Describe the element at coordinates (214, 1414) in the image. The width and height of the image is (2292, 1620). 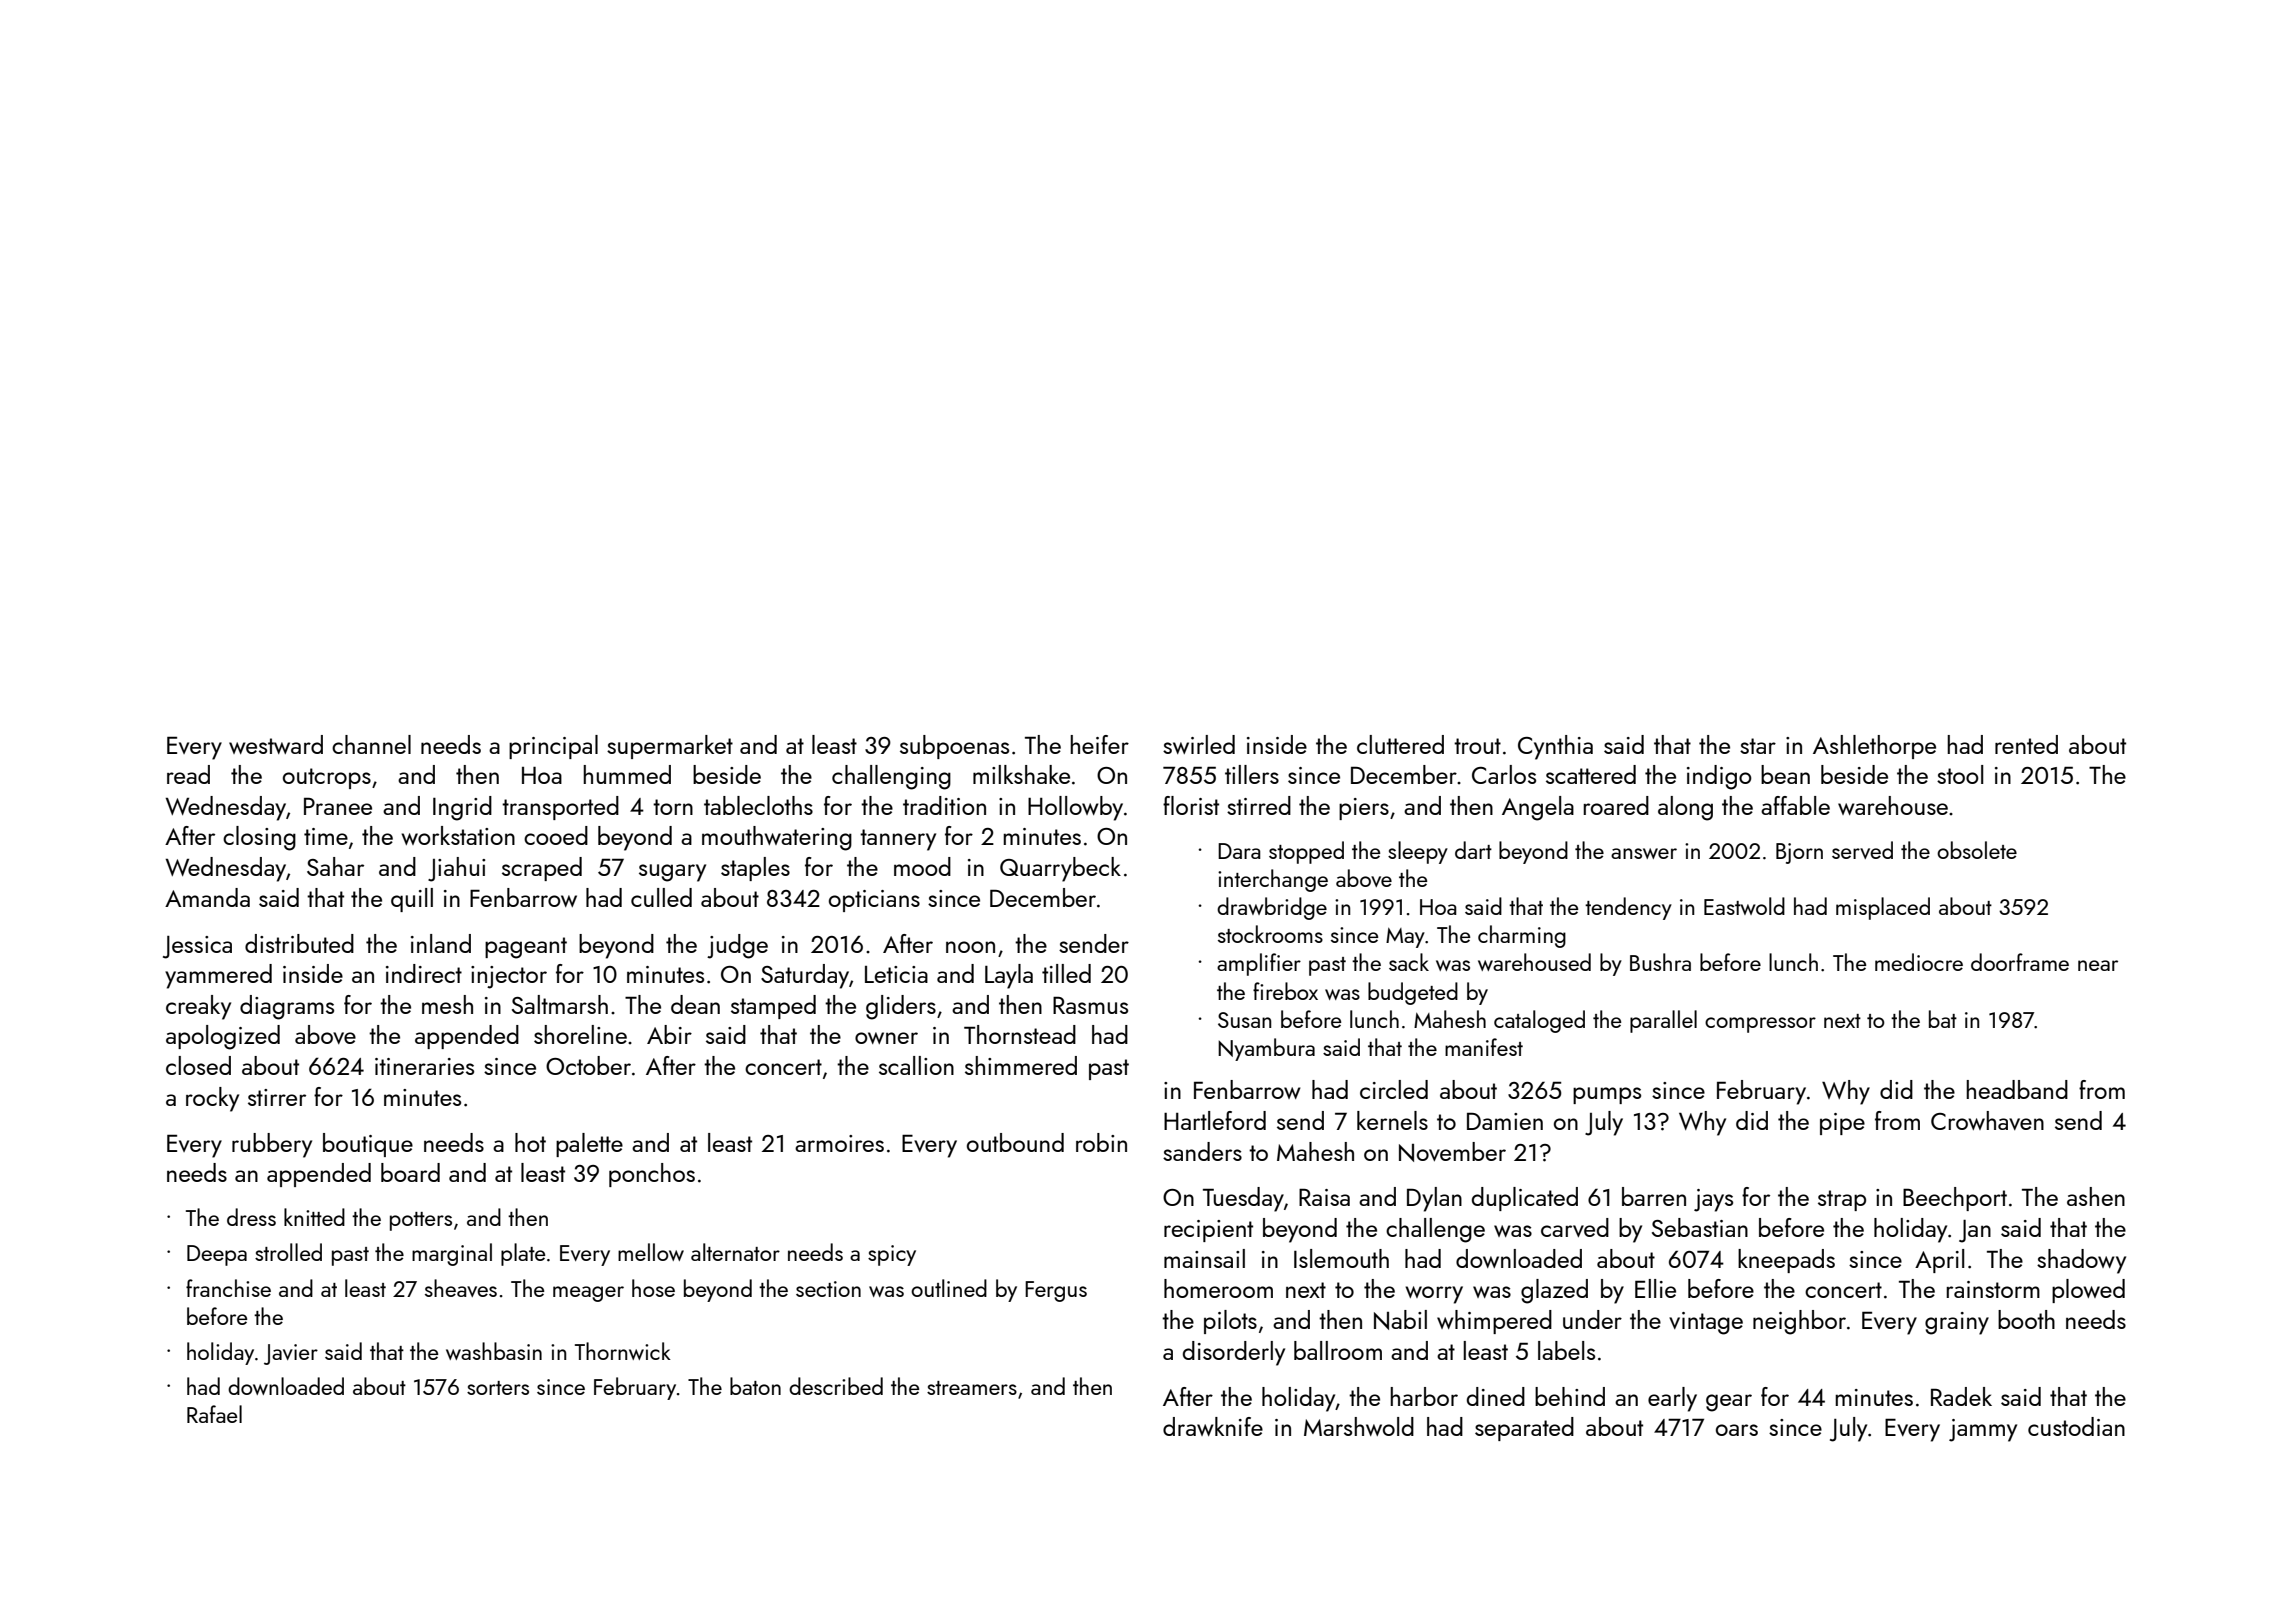
I see `Rafael` at that location.
